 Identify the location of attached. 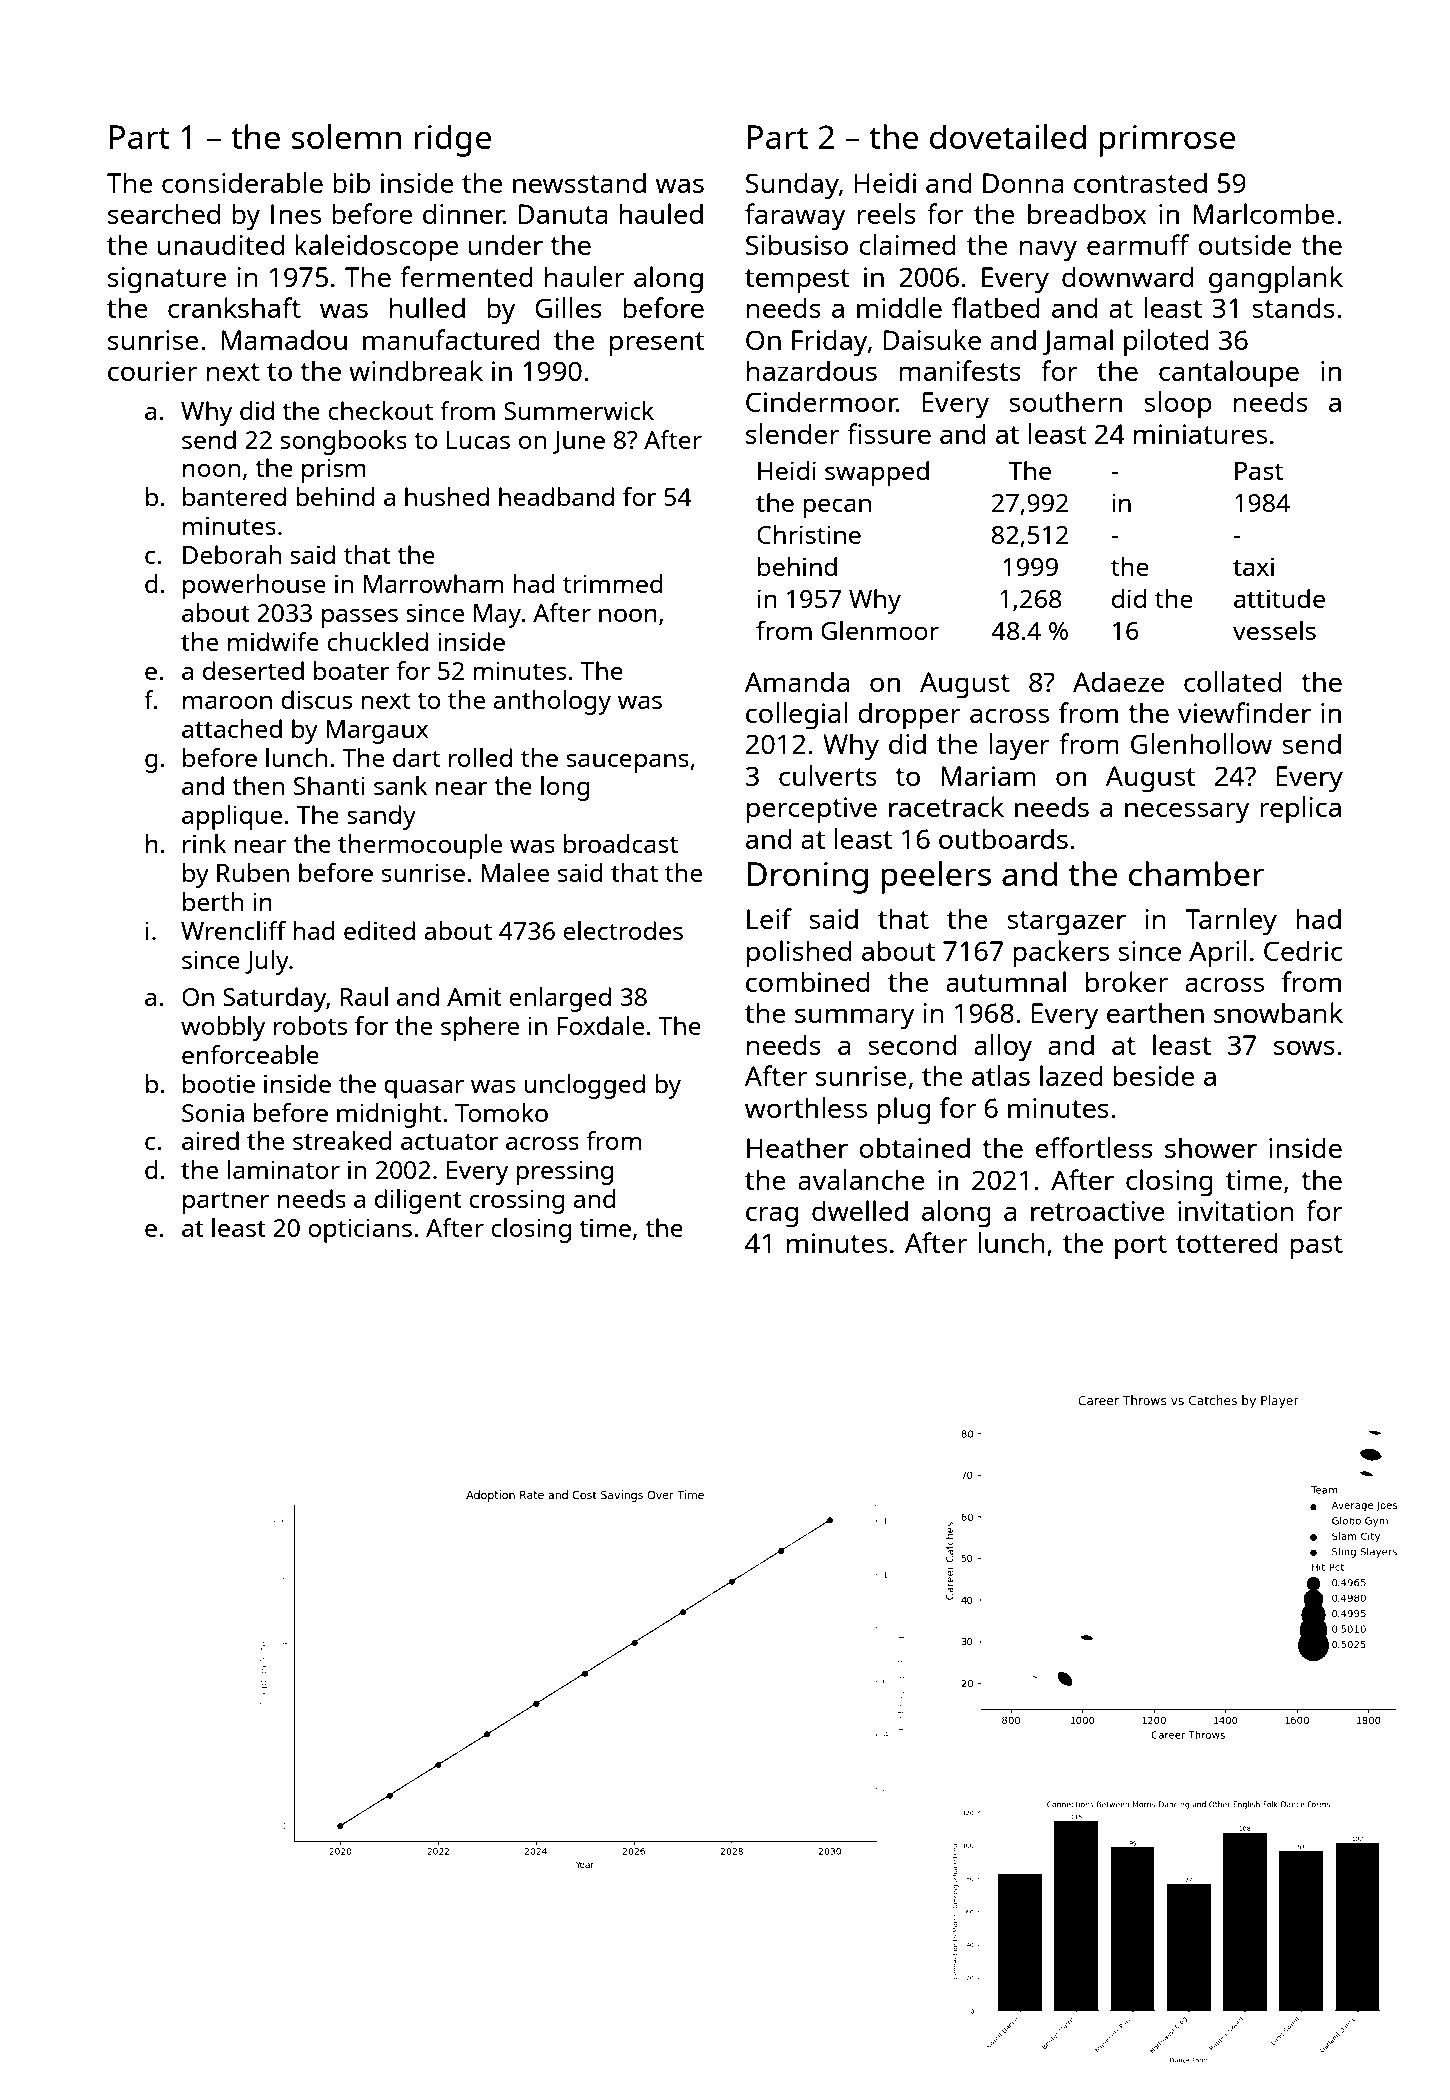
(232, 728).
